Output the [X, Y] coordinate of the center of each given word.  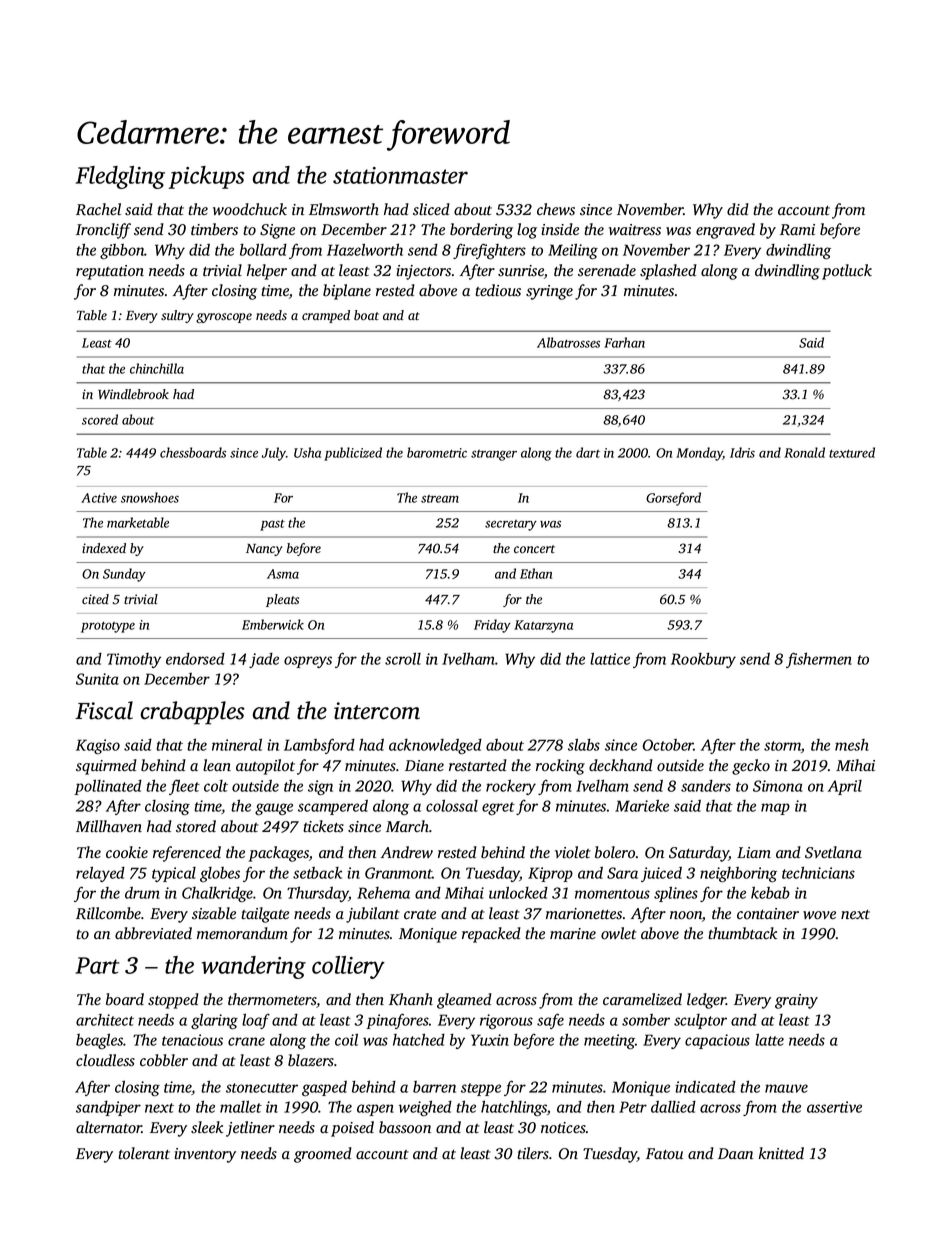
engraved [725, 231]
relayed [100, 874]
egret [498, 808]
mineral [237, 744]
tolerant [144, 1153]
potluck [847, 272]
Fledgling [120, 177]
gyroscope [224, 318]
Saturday [699, 854]
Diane [424, 765]
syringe [549, 292]
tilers [533, 1153]
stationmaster [400, 175]
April [845, 787]
